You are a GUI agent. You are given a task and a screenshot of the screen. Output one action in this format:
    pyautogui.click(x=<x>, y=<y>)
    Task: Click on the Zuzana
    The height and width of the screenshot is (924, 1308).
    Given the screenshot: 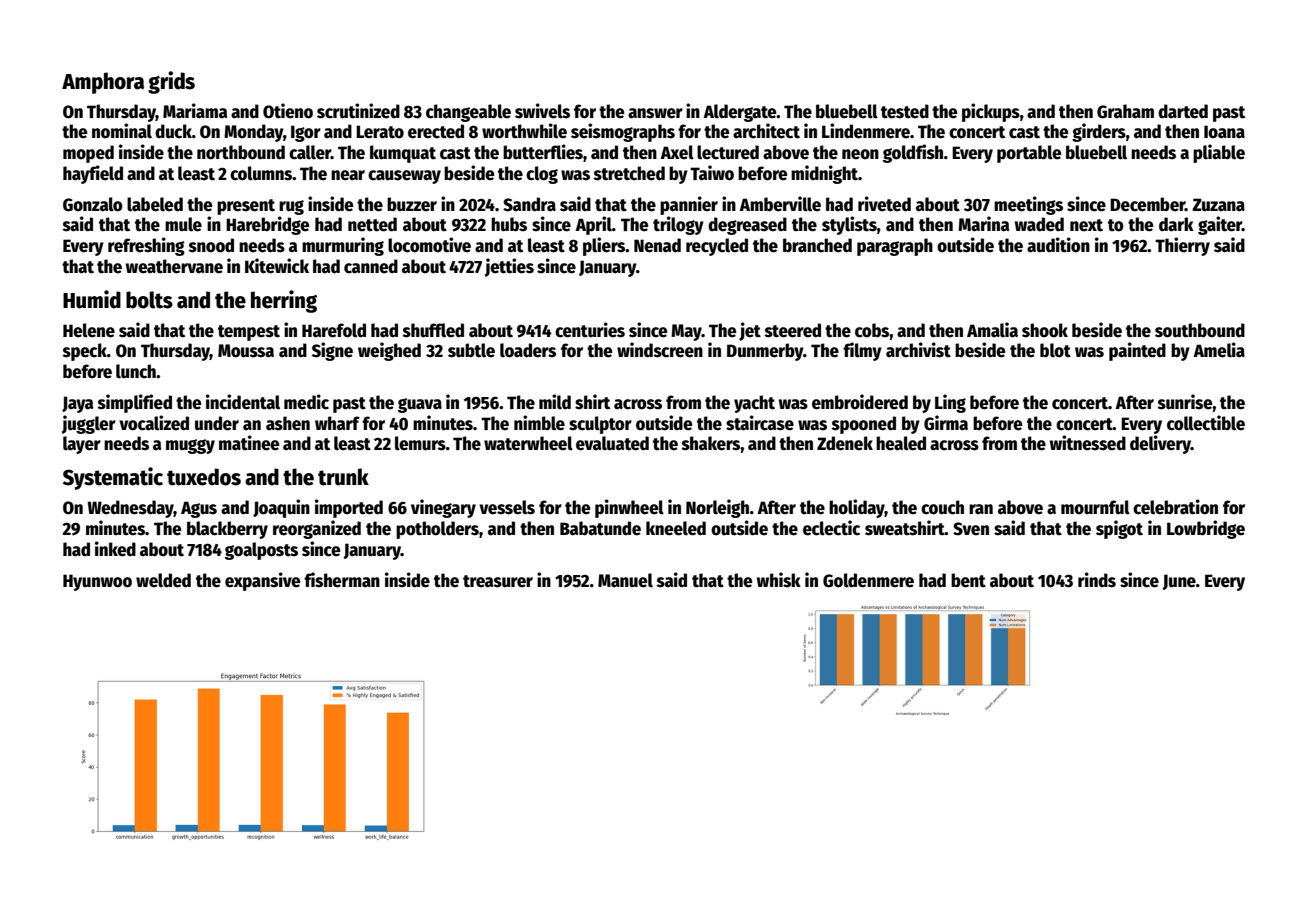 What is the action you would take?
    pyautogui.click(x=1218, y=205)
